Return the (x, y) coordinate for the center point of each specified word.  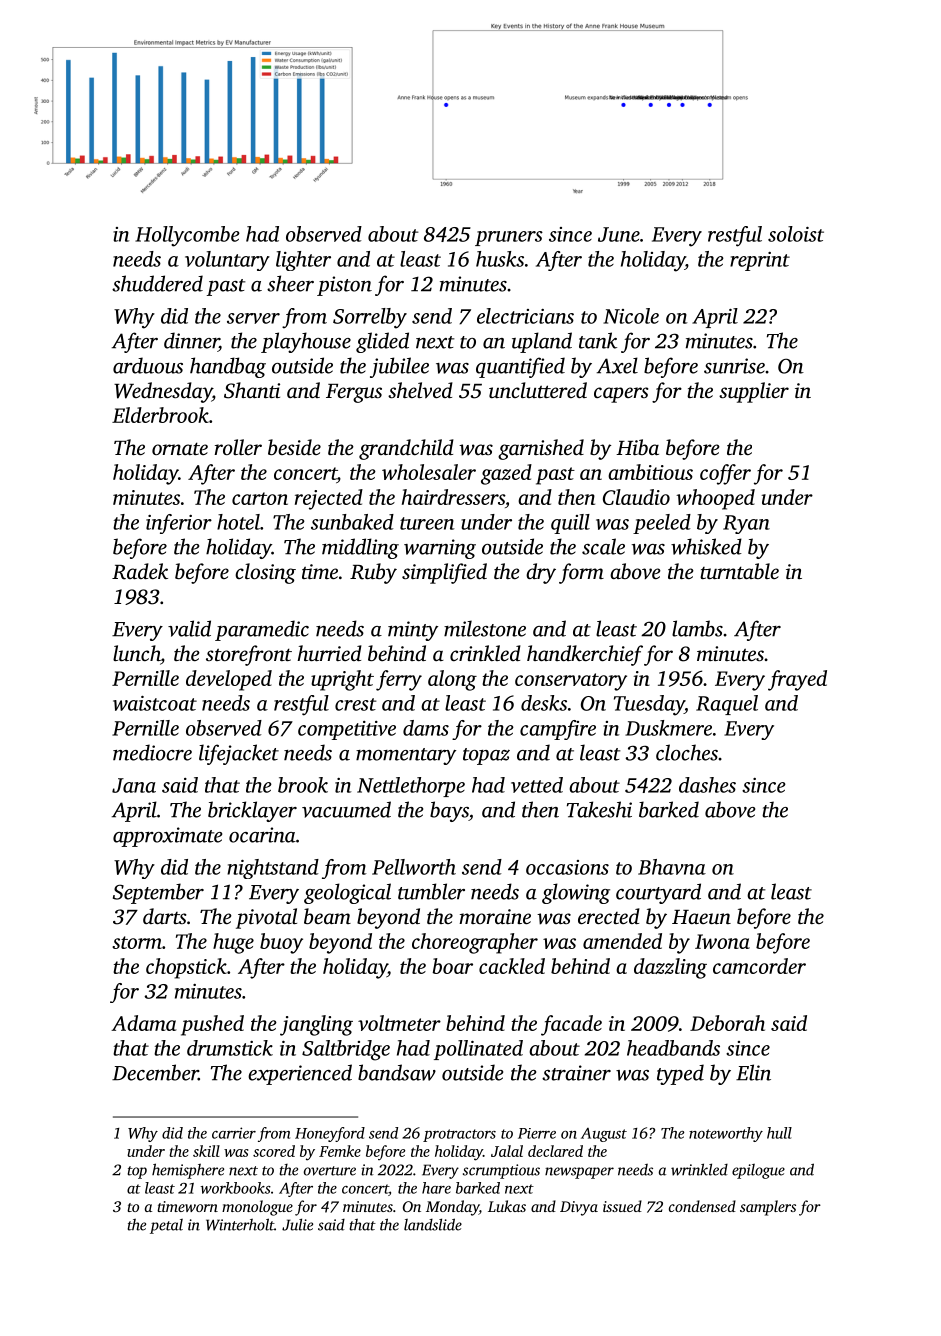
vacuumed (346, 809)
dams (426, 728)
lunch (136, 653)
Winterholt (240, 1224)
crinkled (485, 653)
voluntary (227, 261)
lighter (303, 261)
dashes (707, 785)
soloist (796, 234)
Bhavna (672, 867)
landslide (433, 1224)
